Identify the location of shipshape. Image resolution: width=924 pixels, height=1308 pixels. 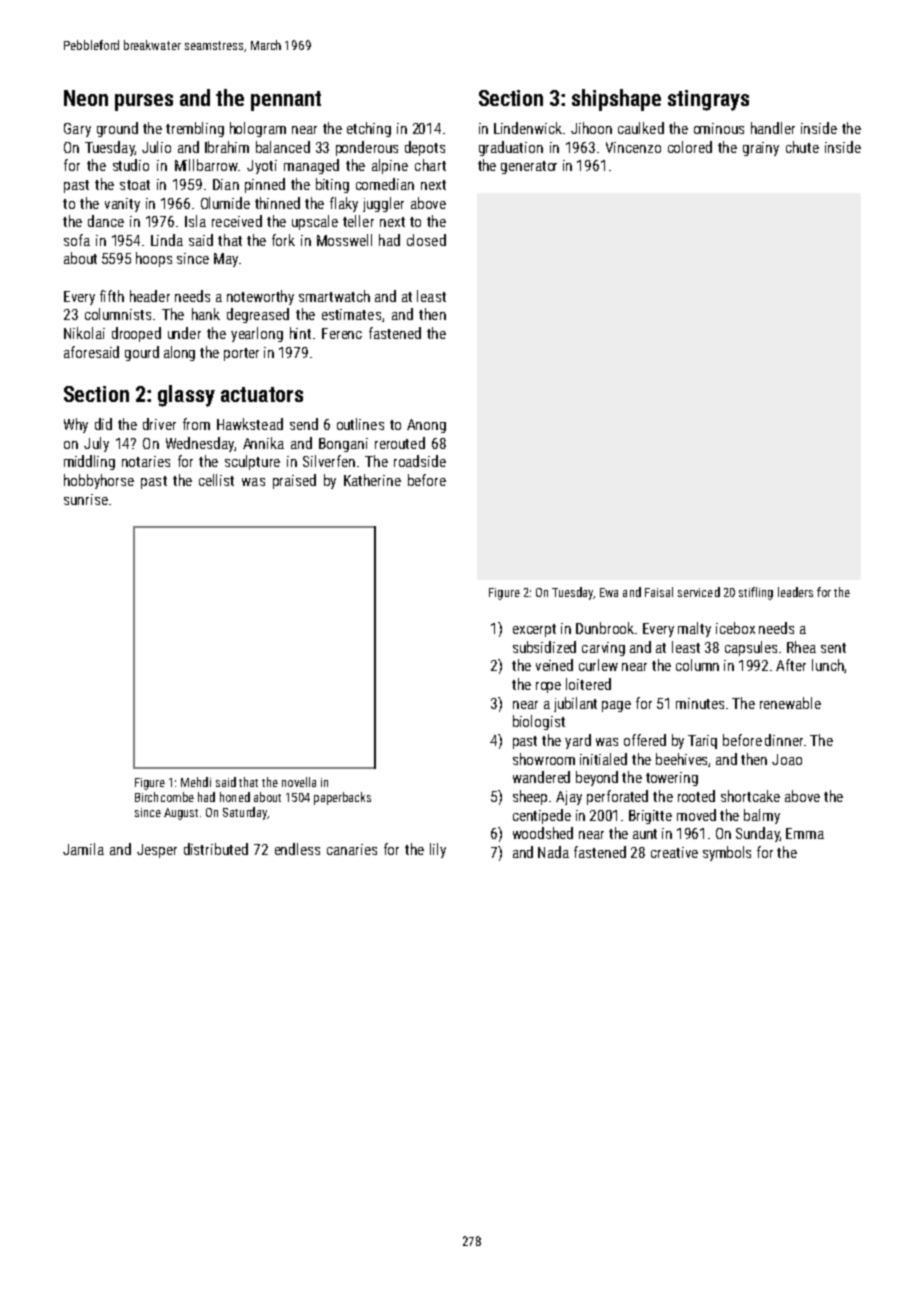
(616, 100).
